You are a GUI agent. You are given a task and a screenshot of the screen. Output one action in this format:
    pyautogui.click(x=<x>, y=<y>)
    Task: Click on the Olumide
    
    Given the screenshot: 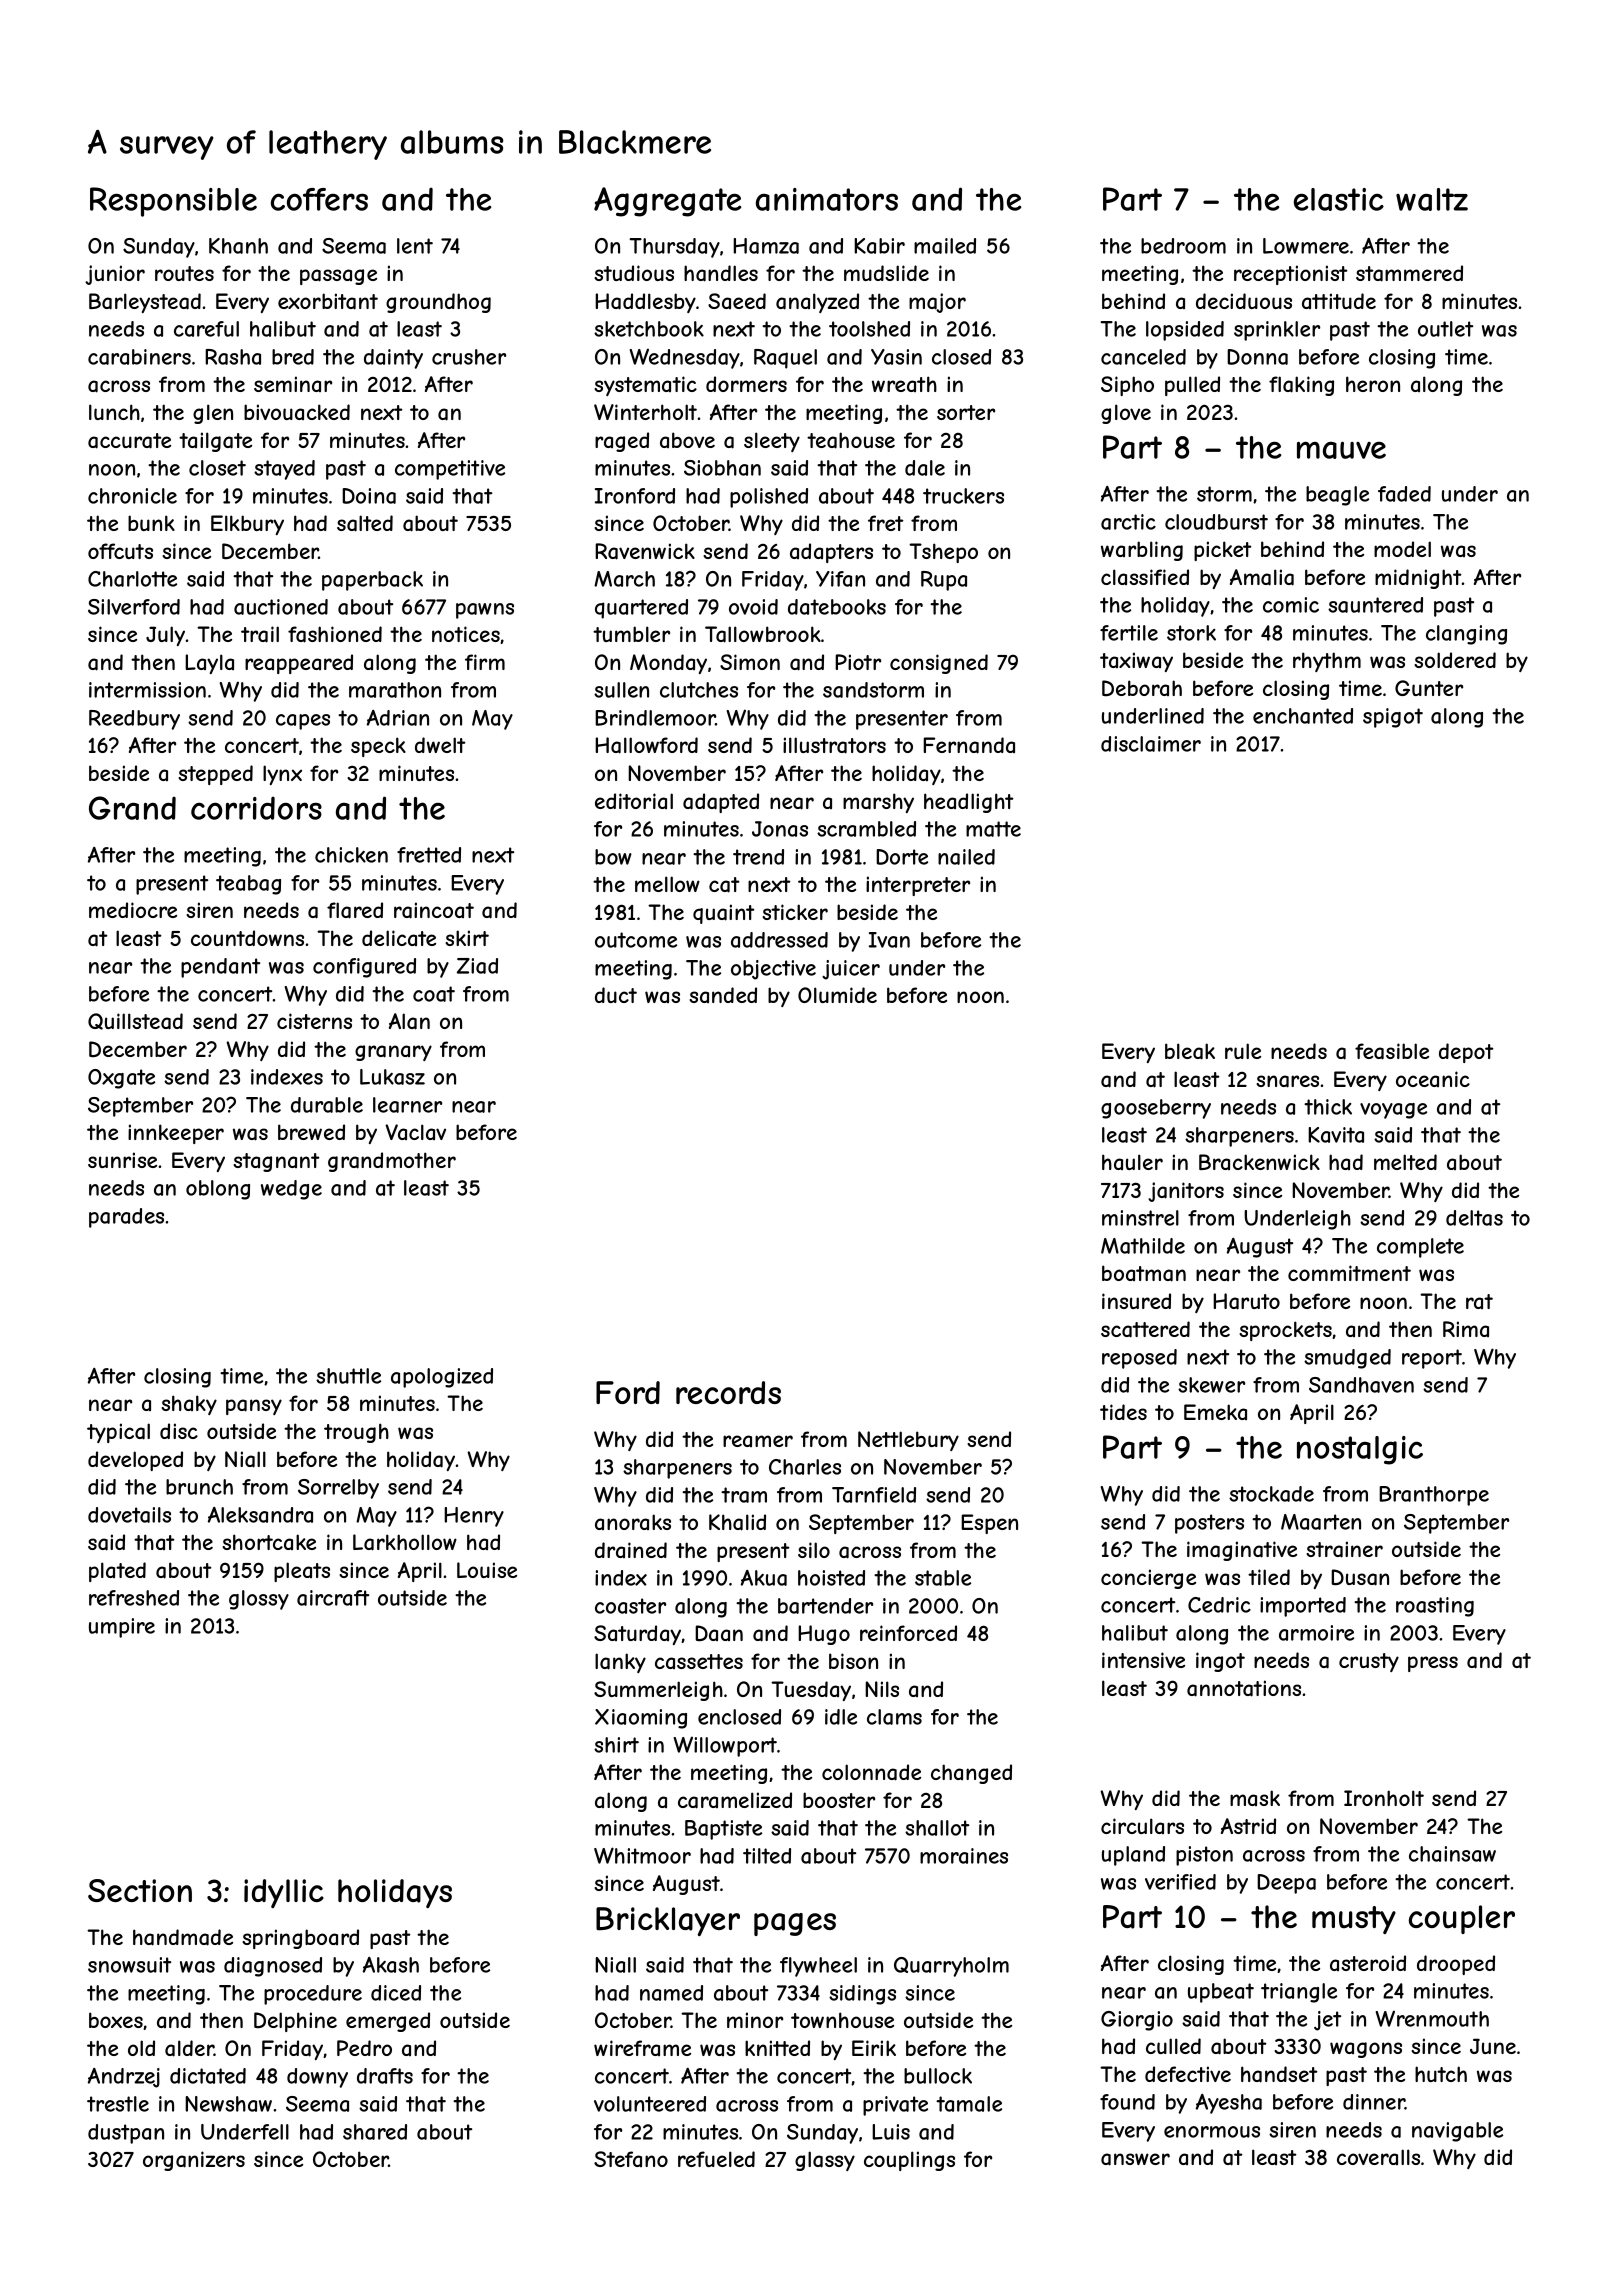 What is the action you would take?
    pyautogui.click(x=837, y=995)
